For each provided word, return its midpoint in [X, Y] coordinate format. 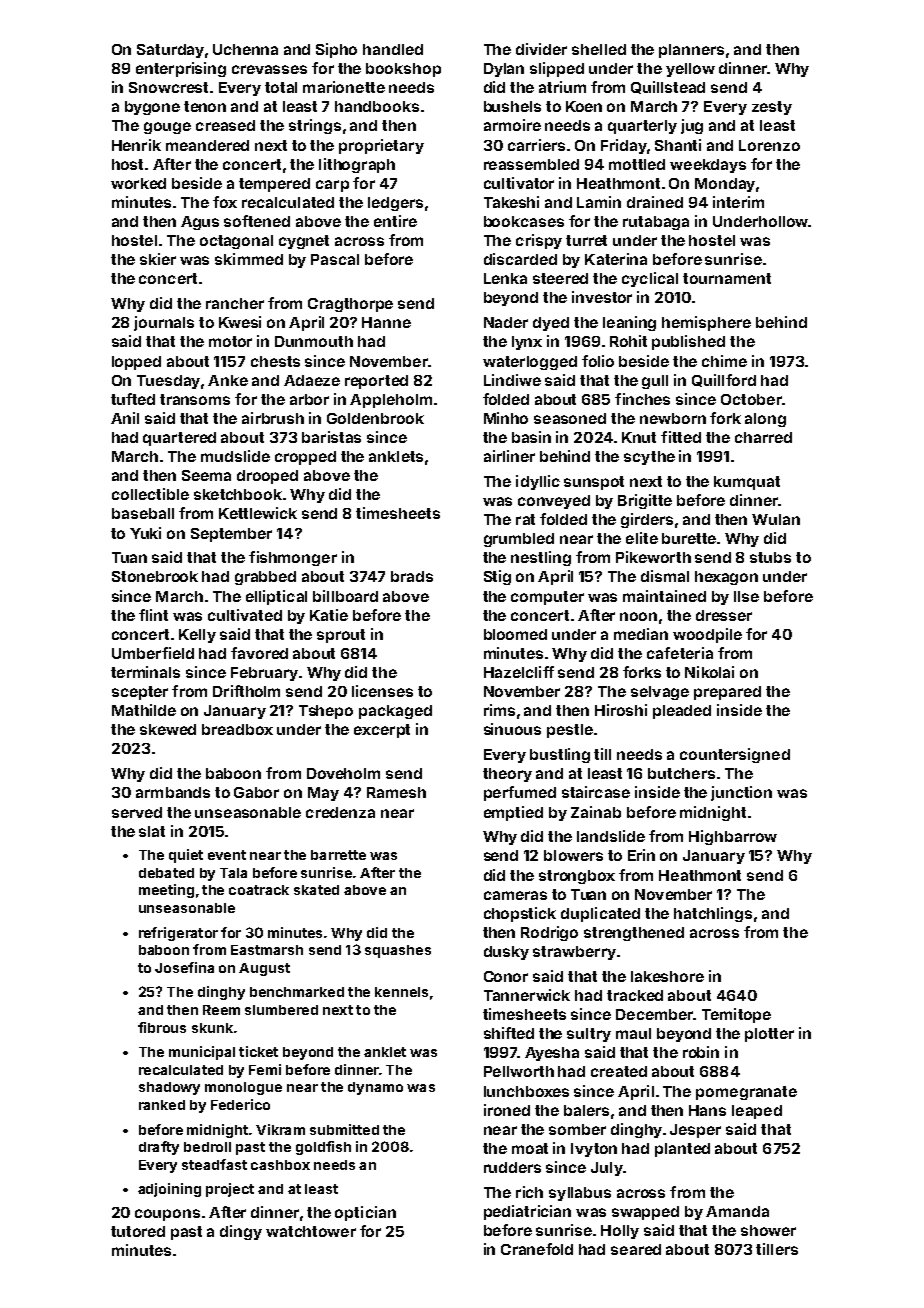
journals [164, 323]
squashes [398, 951]
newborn [673, 418]
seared [636, 1249]
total [281, 87]
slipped [557, 69]
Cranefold [537, 1249]
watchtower [311, 1231]
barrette [338, 855]
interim [738, 202]
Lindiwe [512, 380]
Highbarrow [733, 837]
